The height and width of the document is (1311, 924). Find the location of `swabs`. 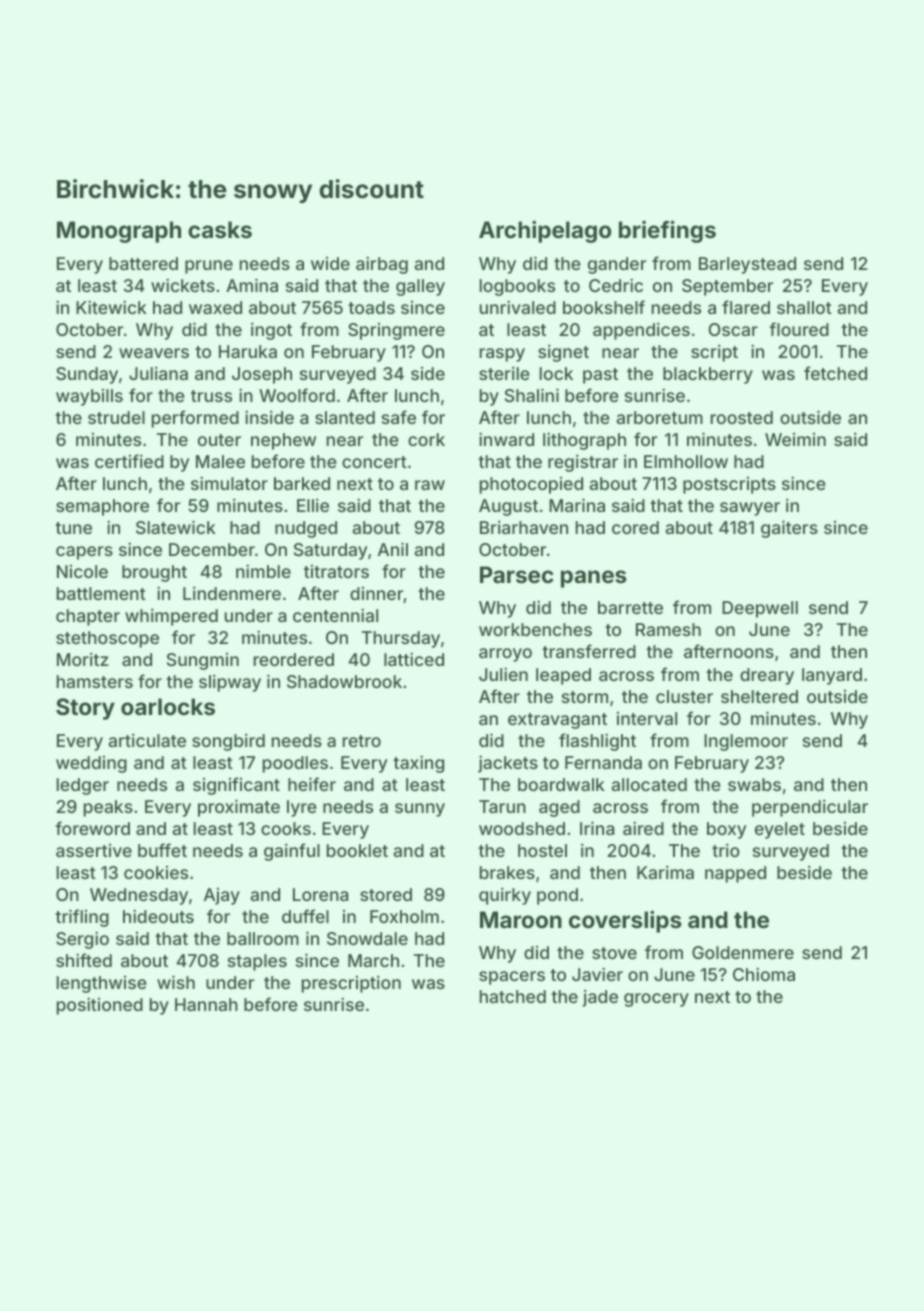

swabs is located at coordinates (754, 784).
